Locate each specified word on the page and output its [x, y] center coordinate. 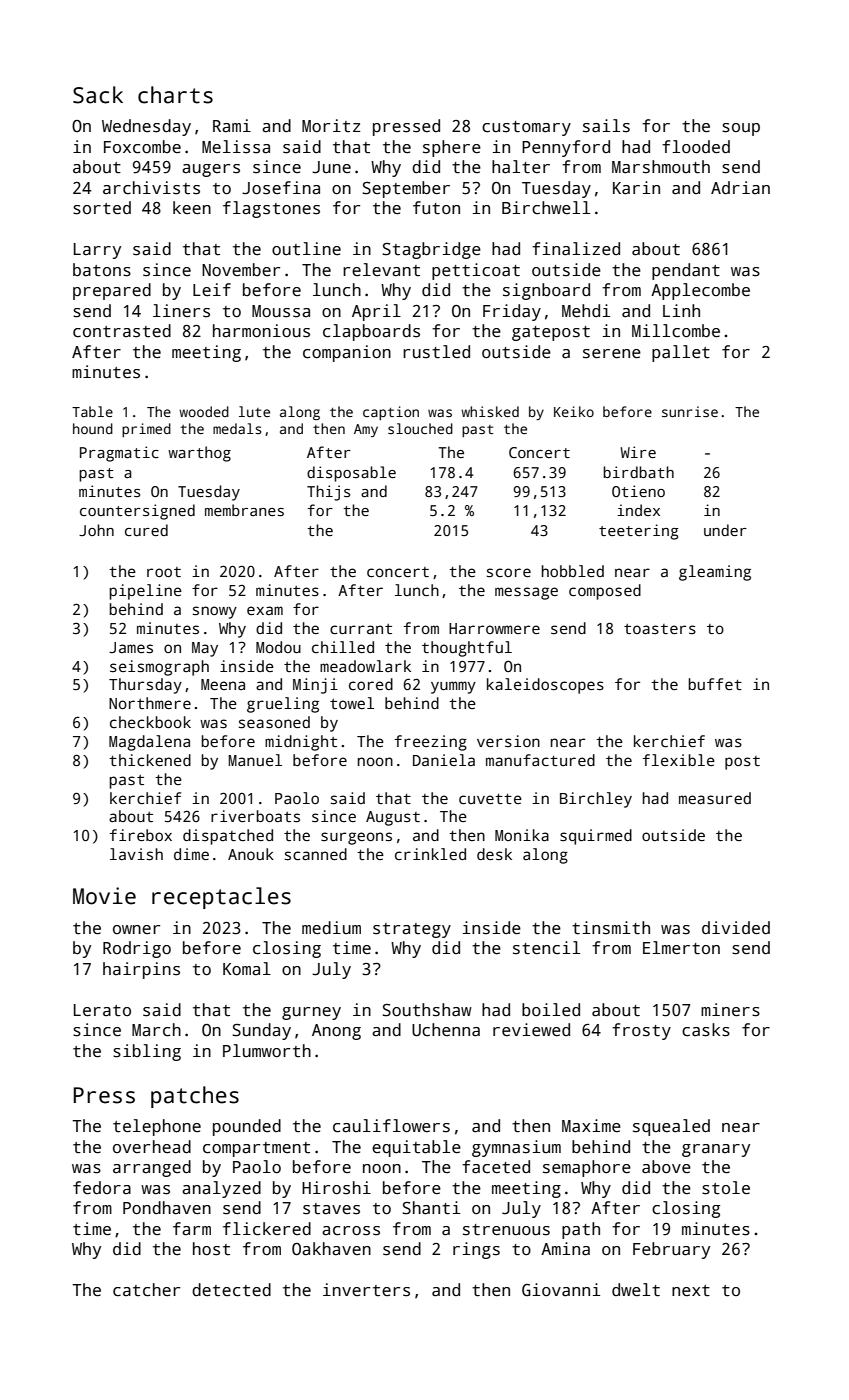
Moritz [331, 126]
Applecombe [700, 291]
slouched [420, 428]
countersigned [137, 512]
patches [195, 1097]
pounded [247, 1127]
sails [606, 126]
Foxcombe [142, 147]
